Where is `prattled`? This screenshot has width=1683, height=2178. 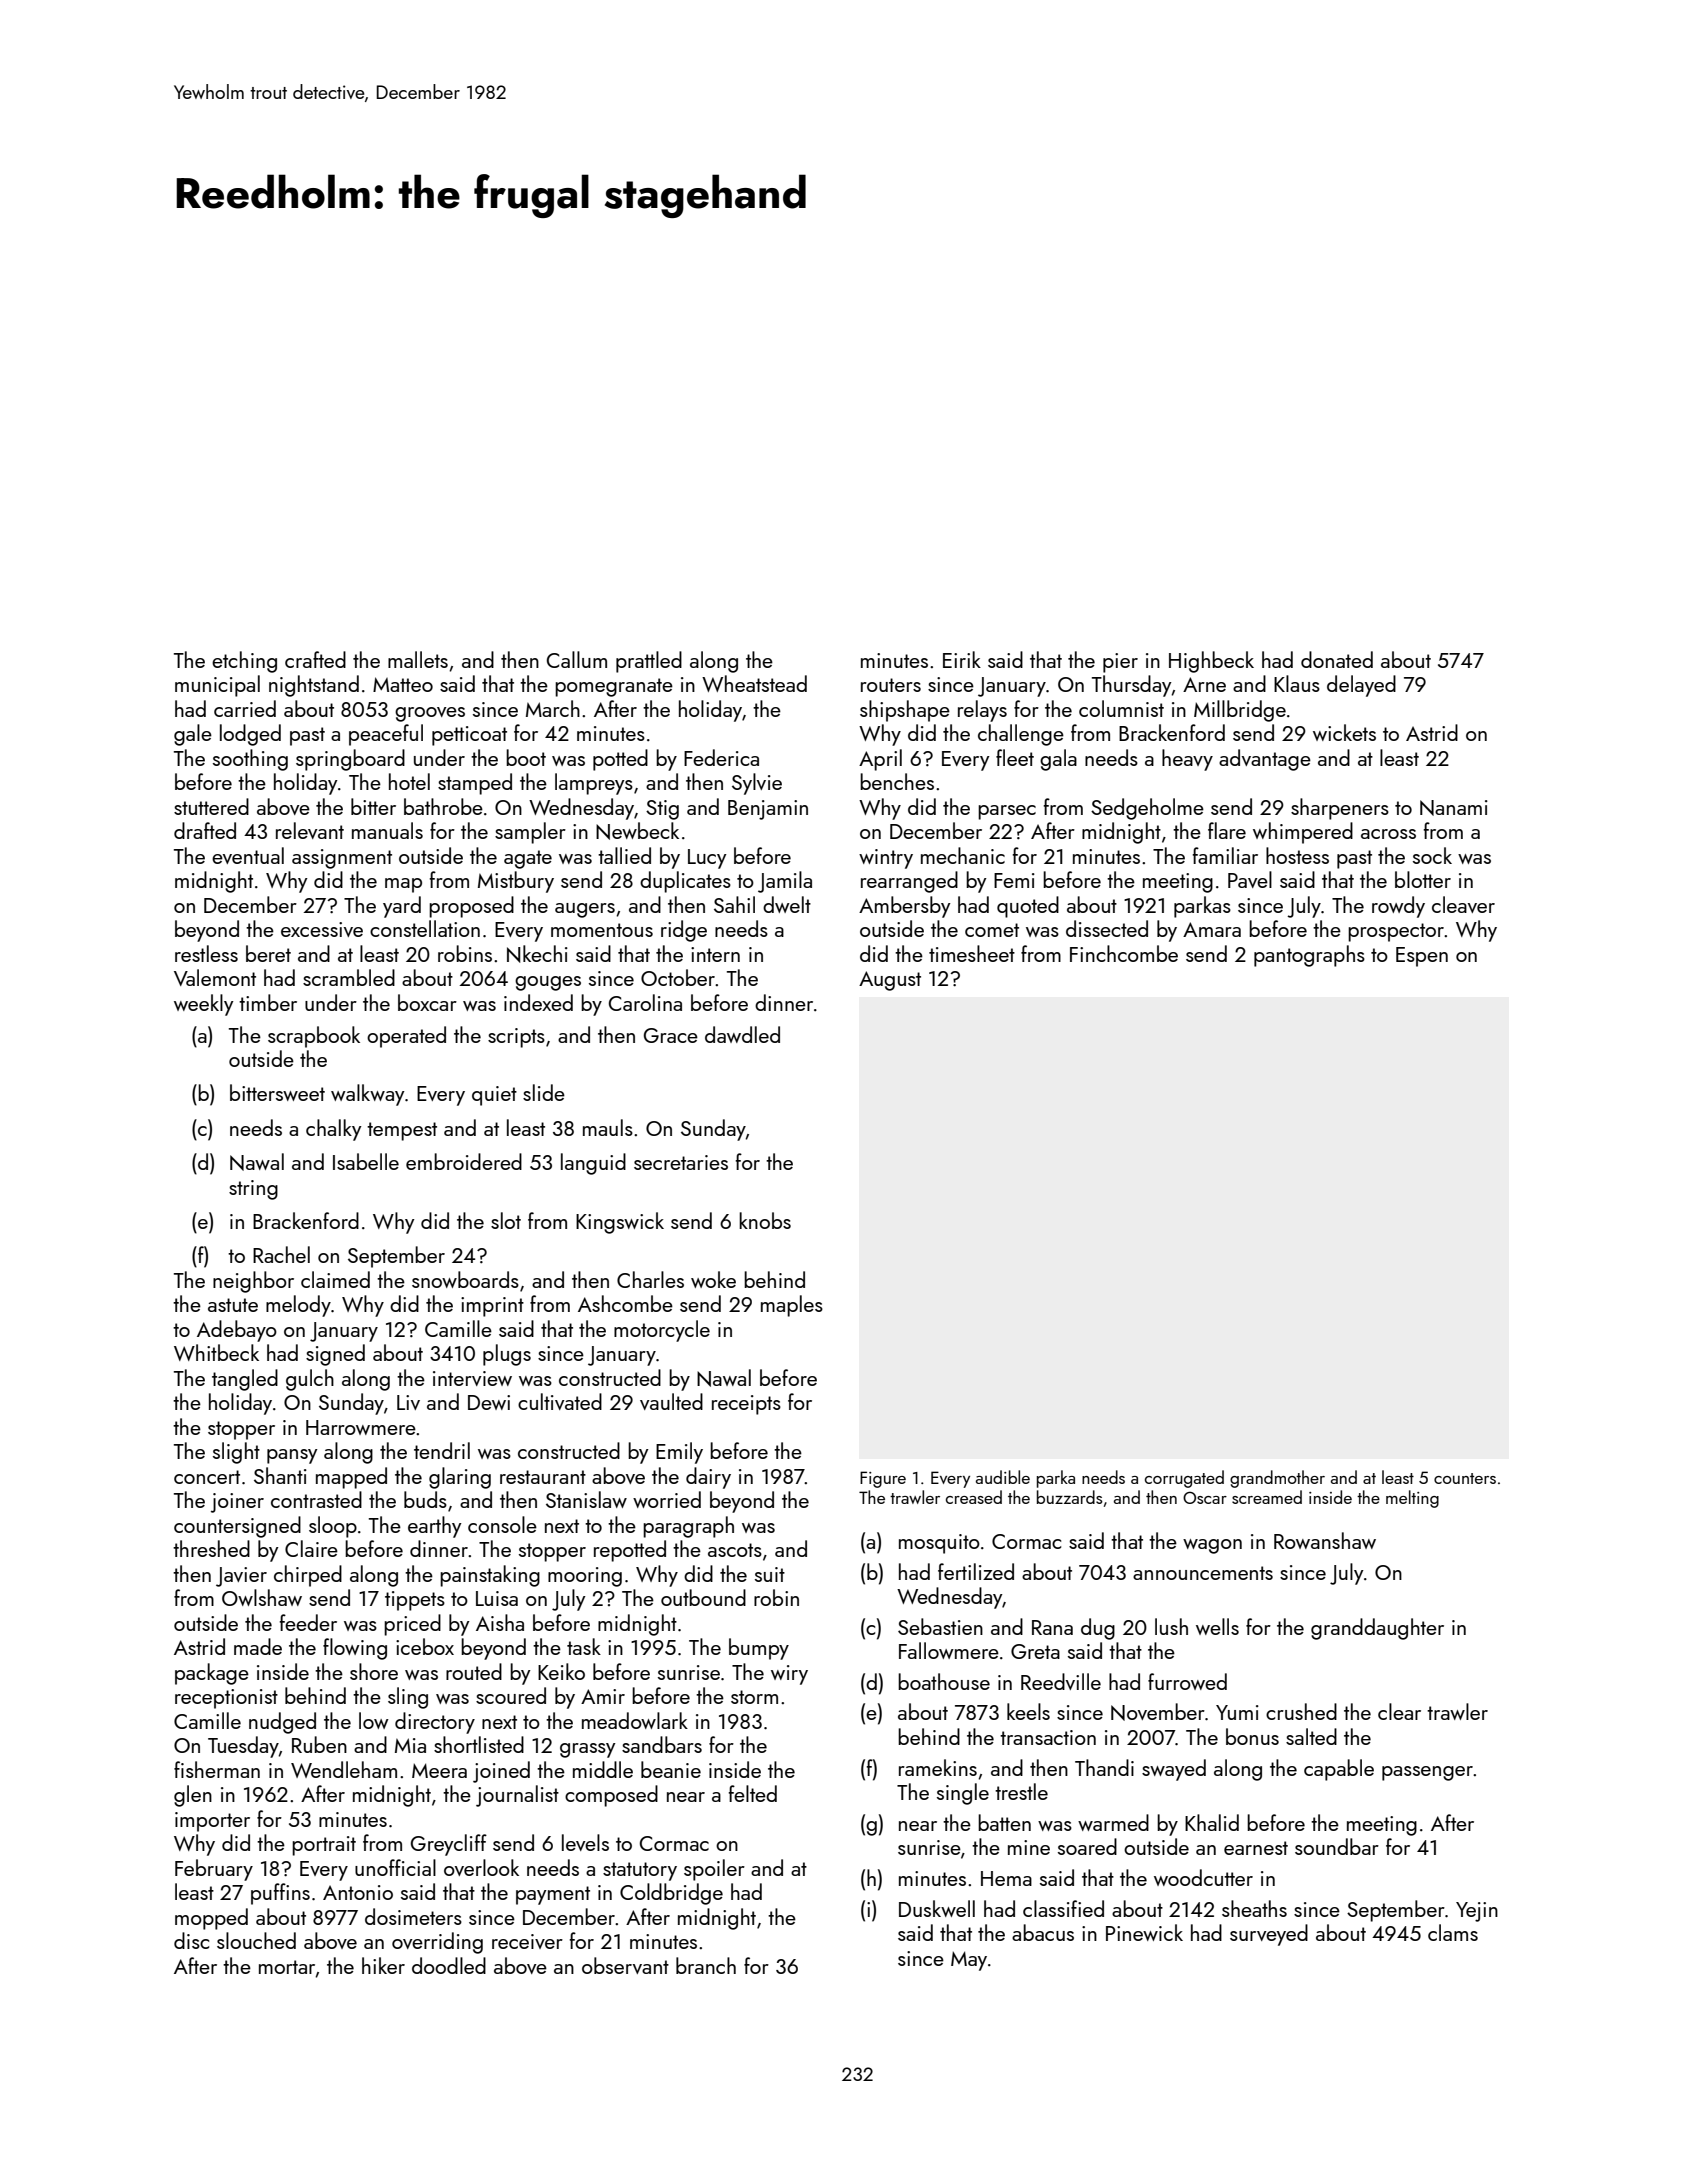
prattled is located at coordinates (649, 662).
